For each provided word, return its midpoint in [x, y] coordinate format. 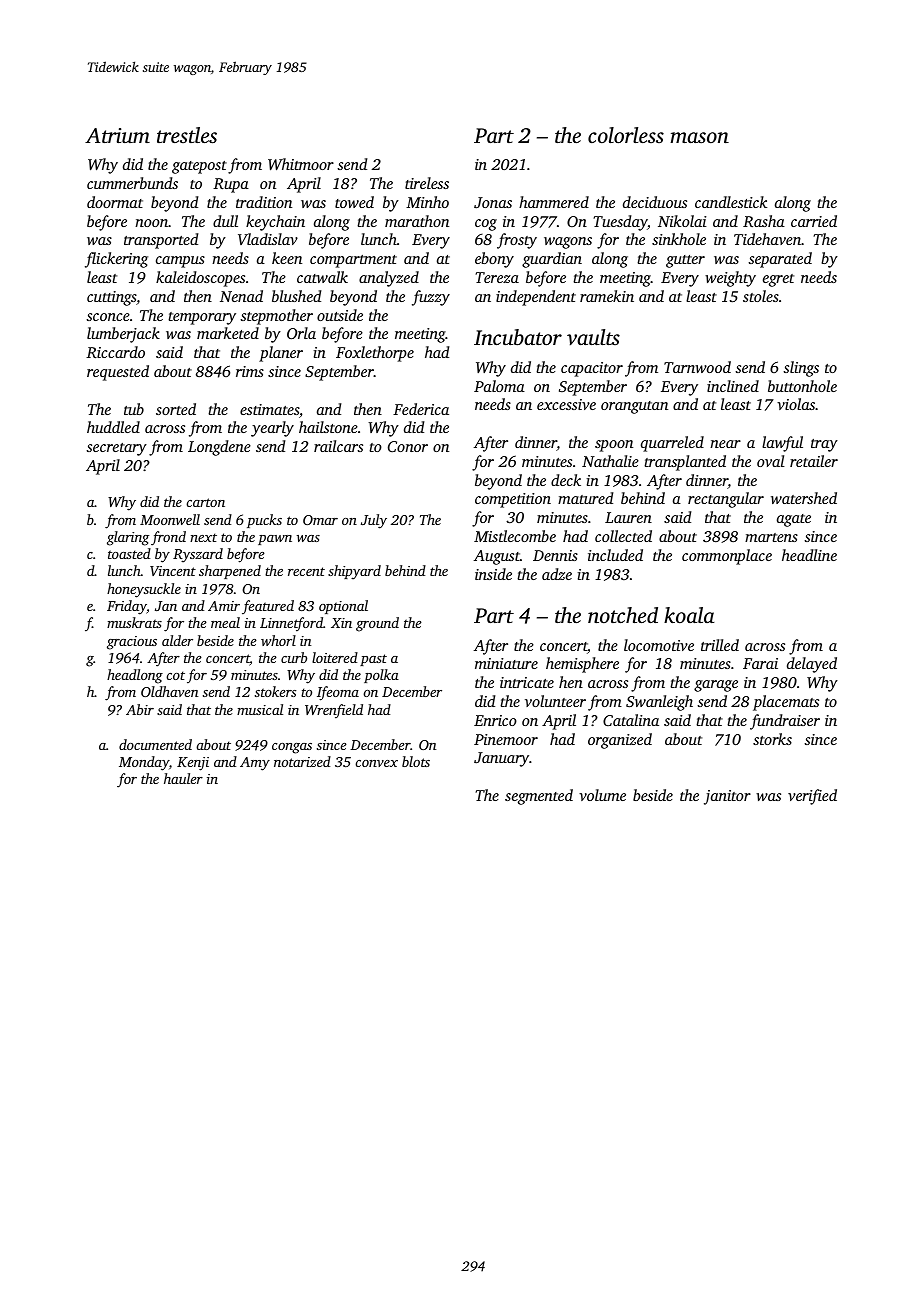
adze [557, 574]
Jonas [493, 202]
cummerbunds [132, 183]
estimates [269, 409]
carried [814, 221]
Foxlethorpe [375, 354]
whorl [278, 640]
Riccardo [115, 352]
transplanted [685, 463]
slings [801, 369]
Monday [144, 763]
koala [689, 615]
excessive [566, 404]
